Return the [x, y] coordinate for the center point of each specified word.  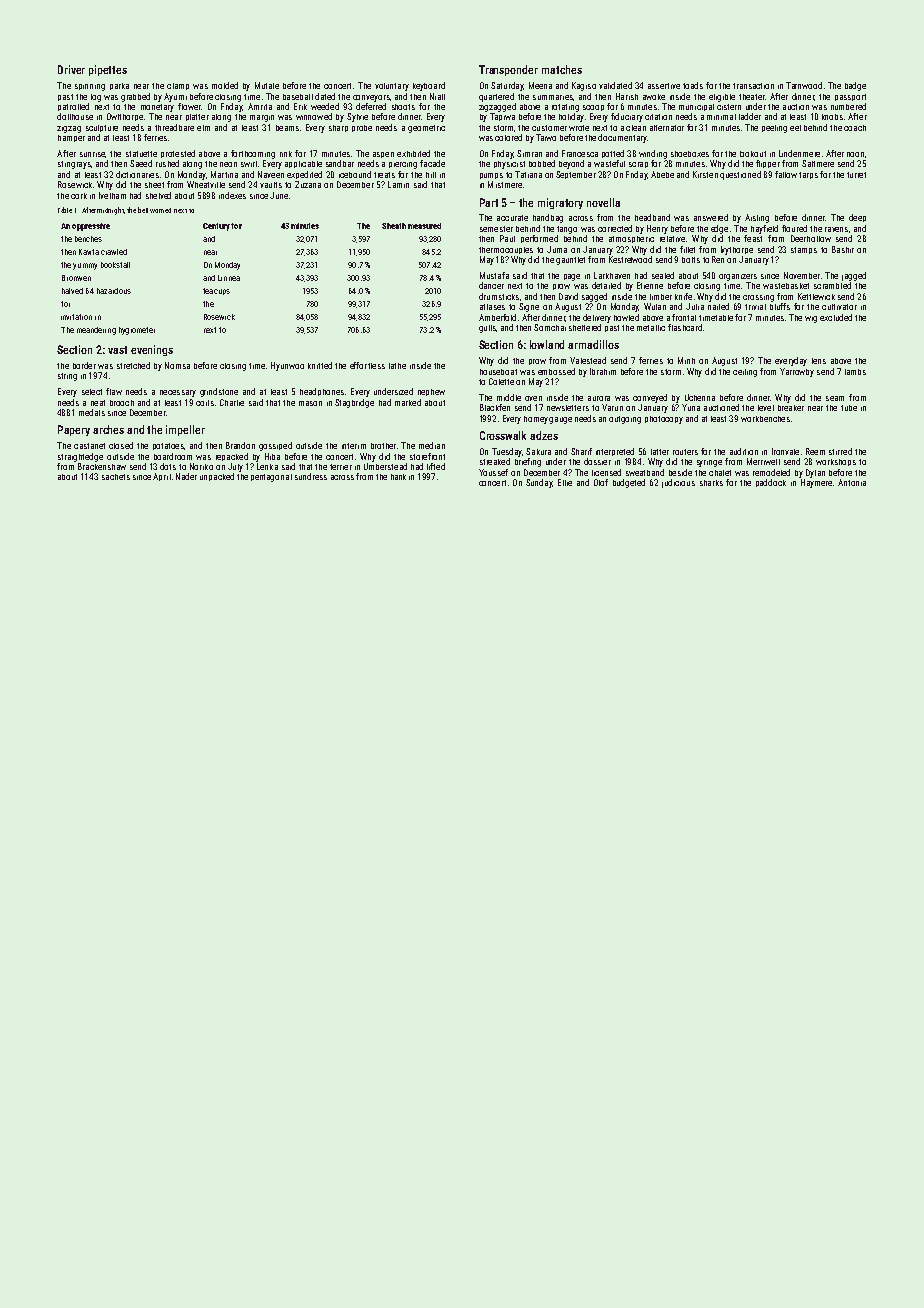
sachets [116, 477]
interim [354, 446]
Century [216, 227]
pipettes [108, 70]
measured [424, 226]
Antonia [852, 482]
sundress [311, 476]
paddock [771, 483]
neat [98, 403]
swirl [249, 164]
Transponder [508, 70]
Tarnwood [804, 85]
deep [857, 218]
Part [489, 202]
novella [603, 202]
